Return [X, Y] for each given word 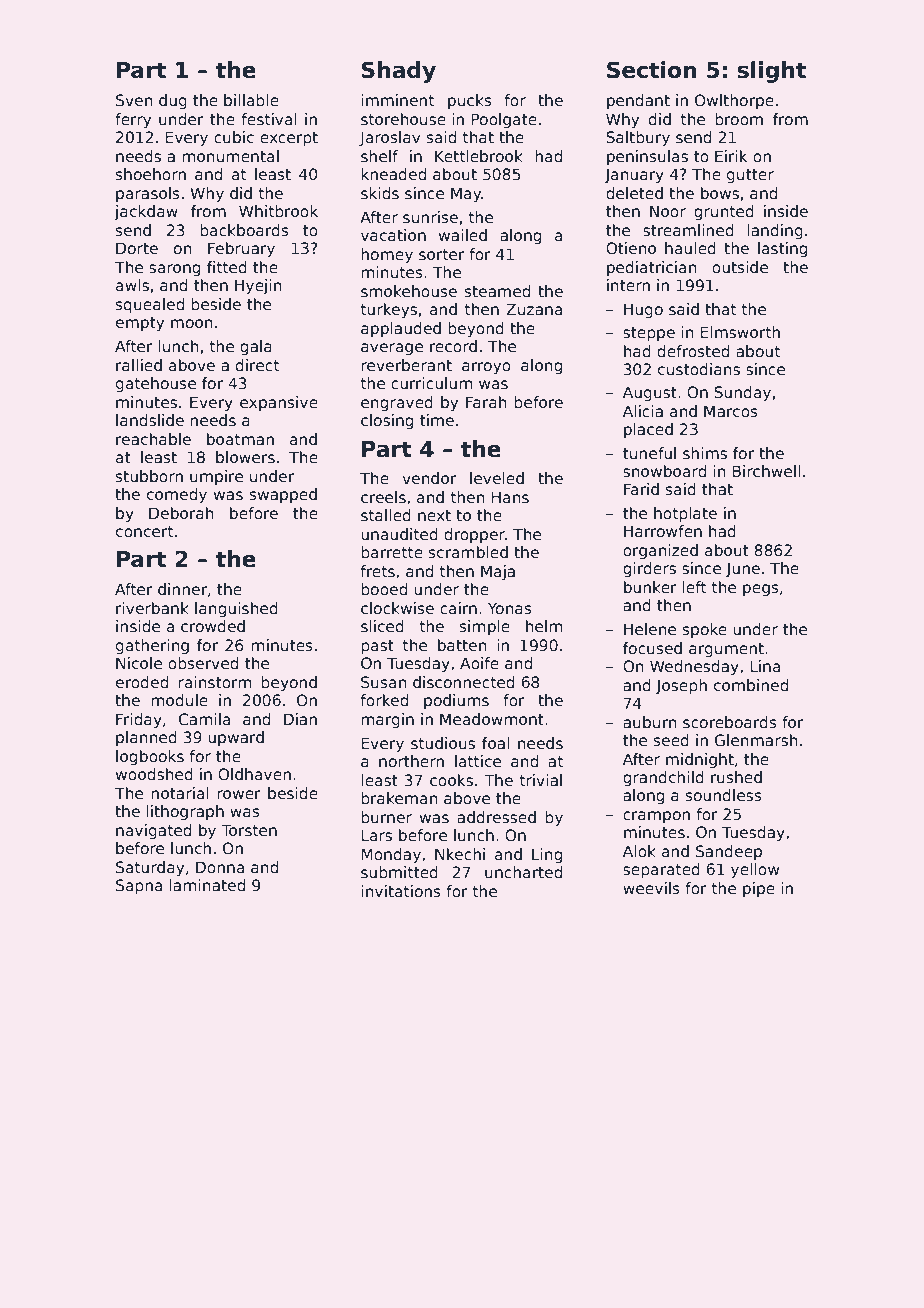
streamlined [688, 230]
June [743, 569]
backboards [244, 230]
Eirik [731, 156]
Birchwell [766, 471]
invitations [401, 891]
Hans [510, 497]
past [377, 647]
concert [144, 532]
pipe [759, 889]
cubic [234, 137]
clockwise [397, 608]
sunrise [430, 217]
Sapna [139, 886]
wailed [463, 235]
